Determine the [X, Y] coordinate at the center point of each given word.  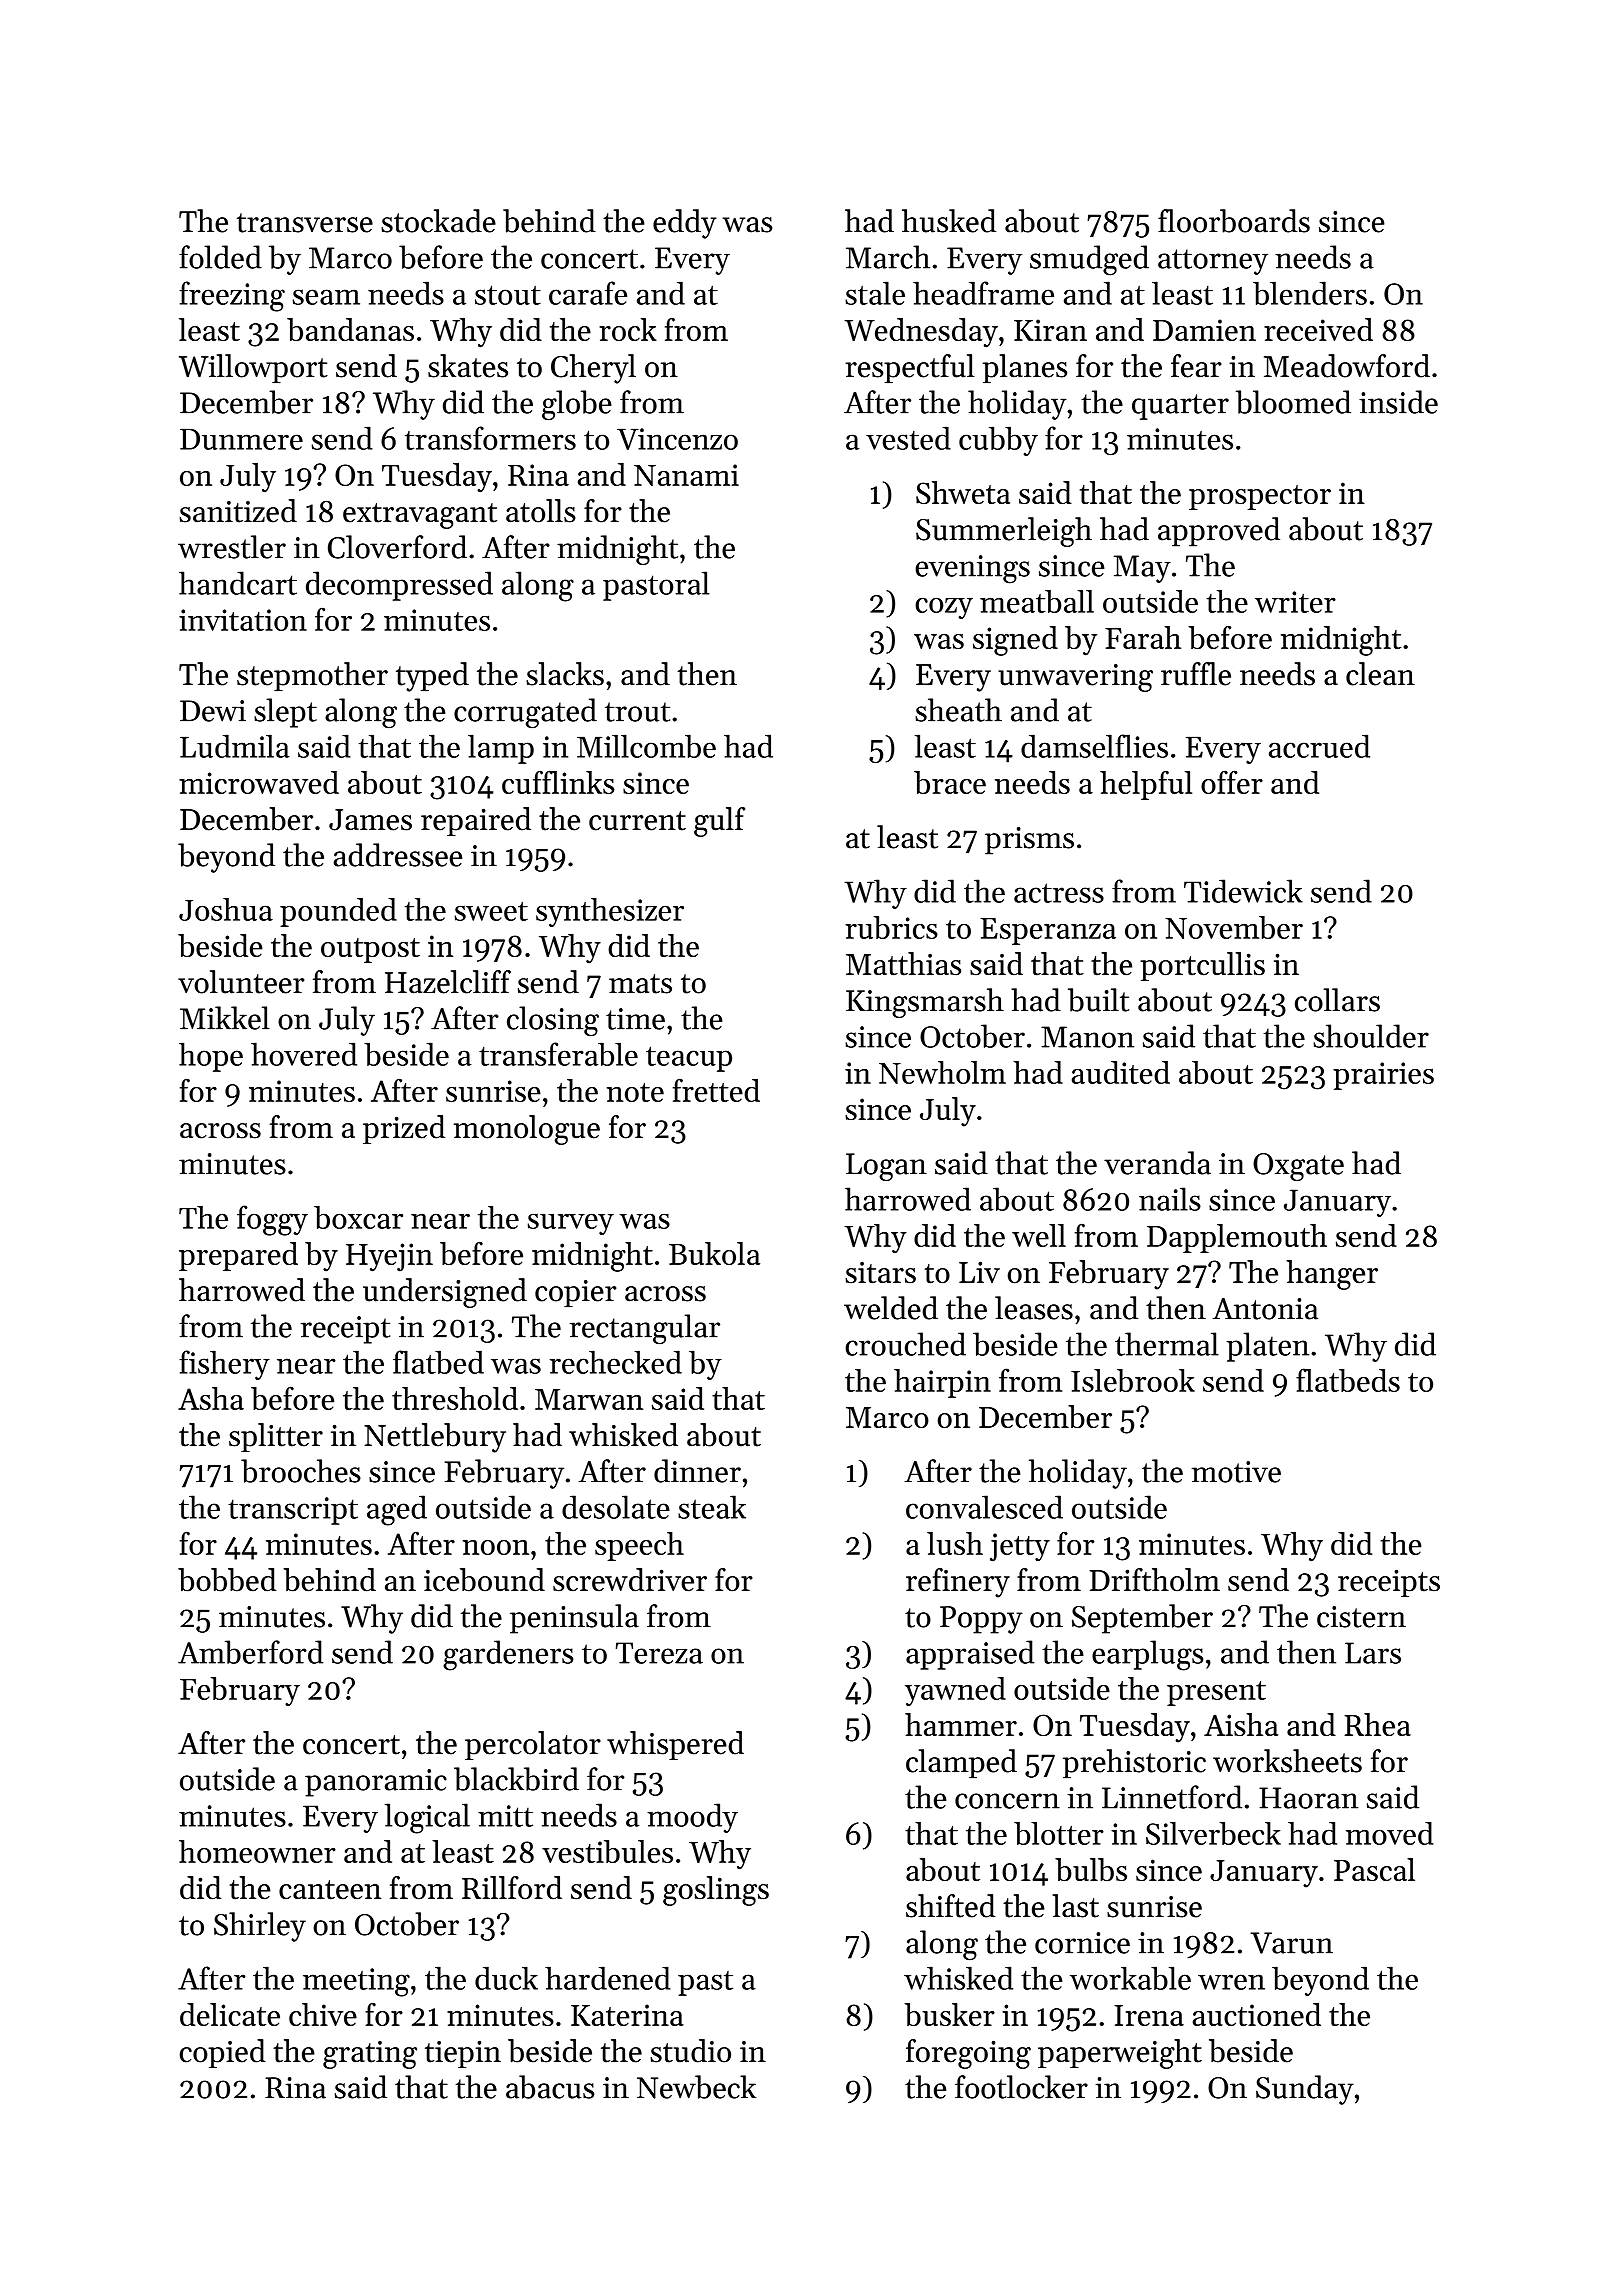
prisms [1029, 841]
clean [1380, 674]
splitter [276, 1437]
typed [432, 677]
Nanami [686, 475]
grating [370, 2055]
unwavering [1075, 678]
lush [955, 1543]
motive [1236, 1472]
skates [468, 366]
